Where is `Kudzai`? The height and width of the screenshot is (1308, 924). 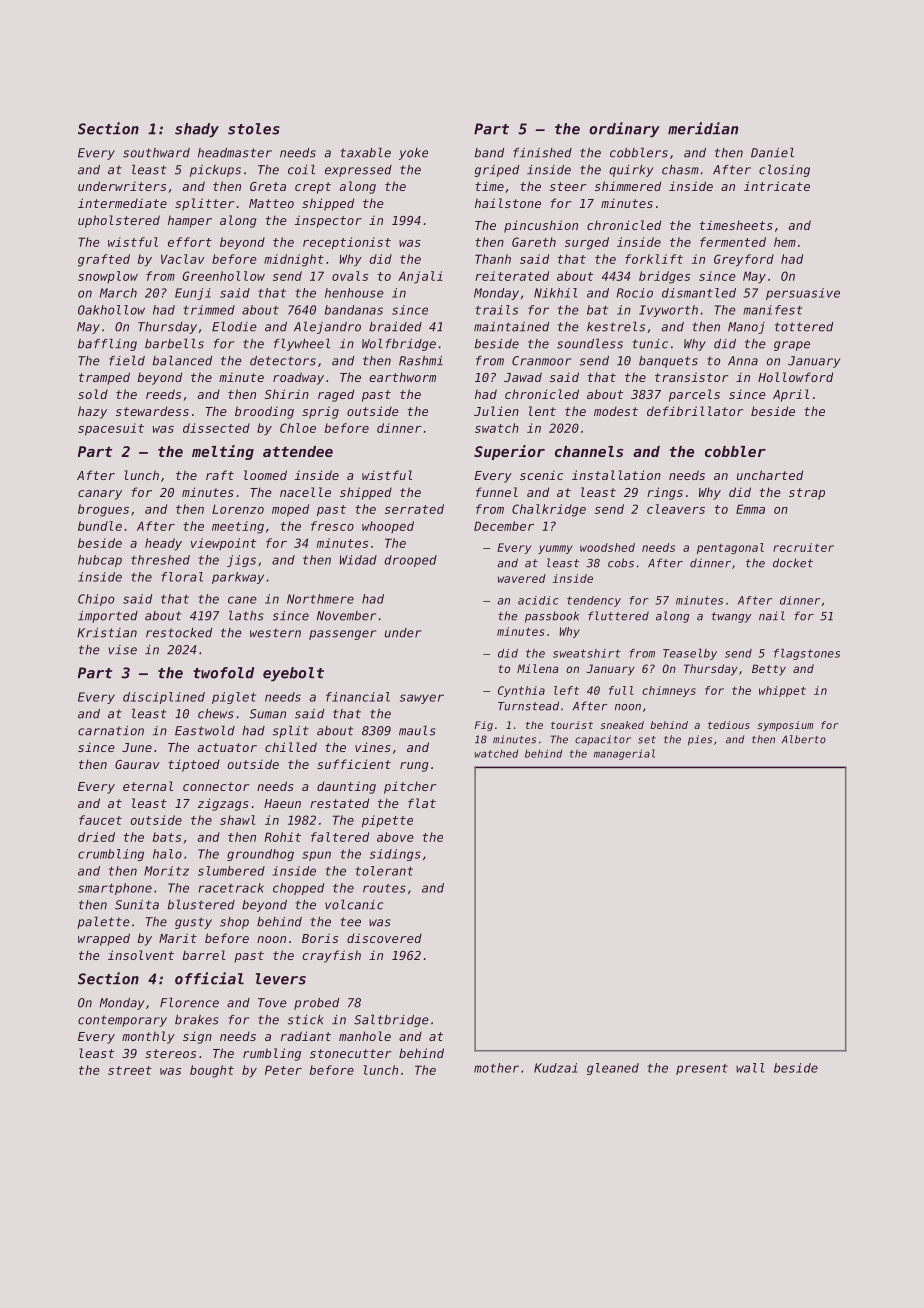
Kudzai is located at coordinates (555, 1068).
